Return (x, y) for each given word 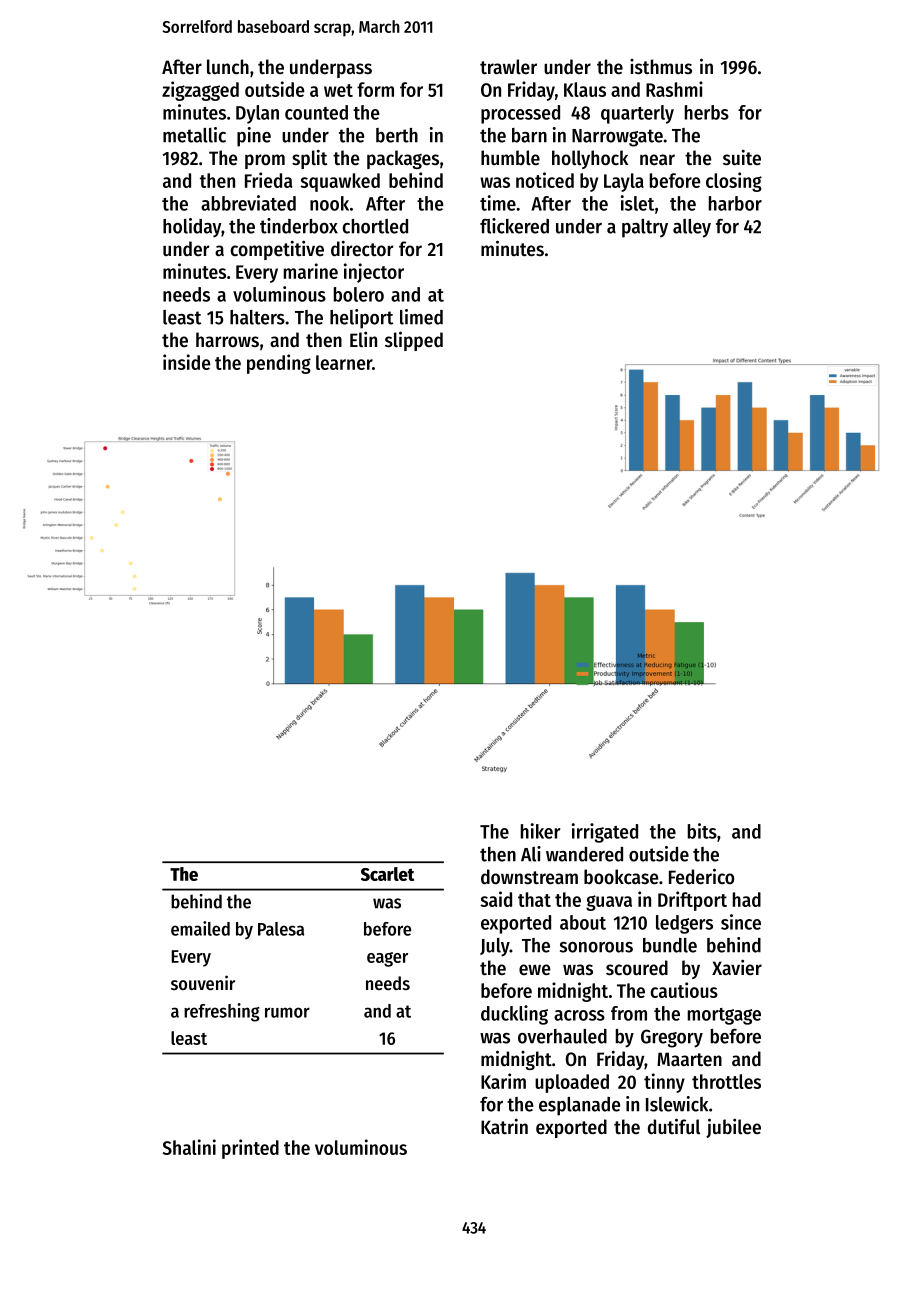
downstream (529, 877)
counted (316, 112)
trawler (508, 67)
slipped (414, 341)
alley (692, 228)
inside (187, 362)
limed (421, 317)
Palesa (281, 929)
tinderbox (299, 226)
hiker (541, 831)
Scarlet (387, 874)
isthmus (661, 67)
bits (702, 831)
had (747, 899)
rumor (287, 1012)
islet (637, 203)
